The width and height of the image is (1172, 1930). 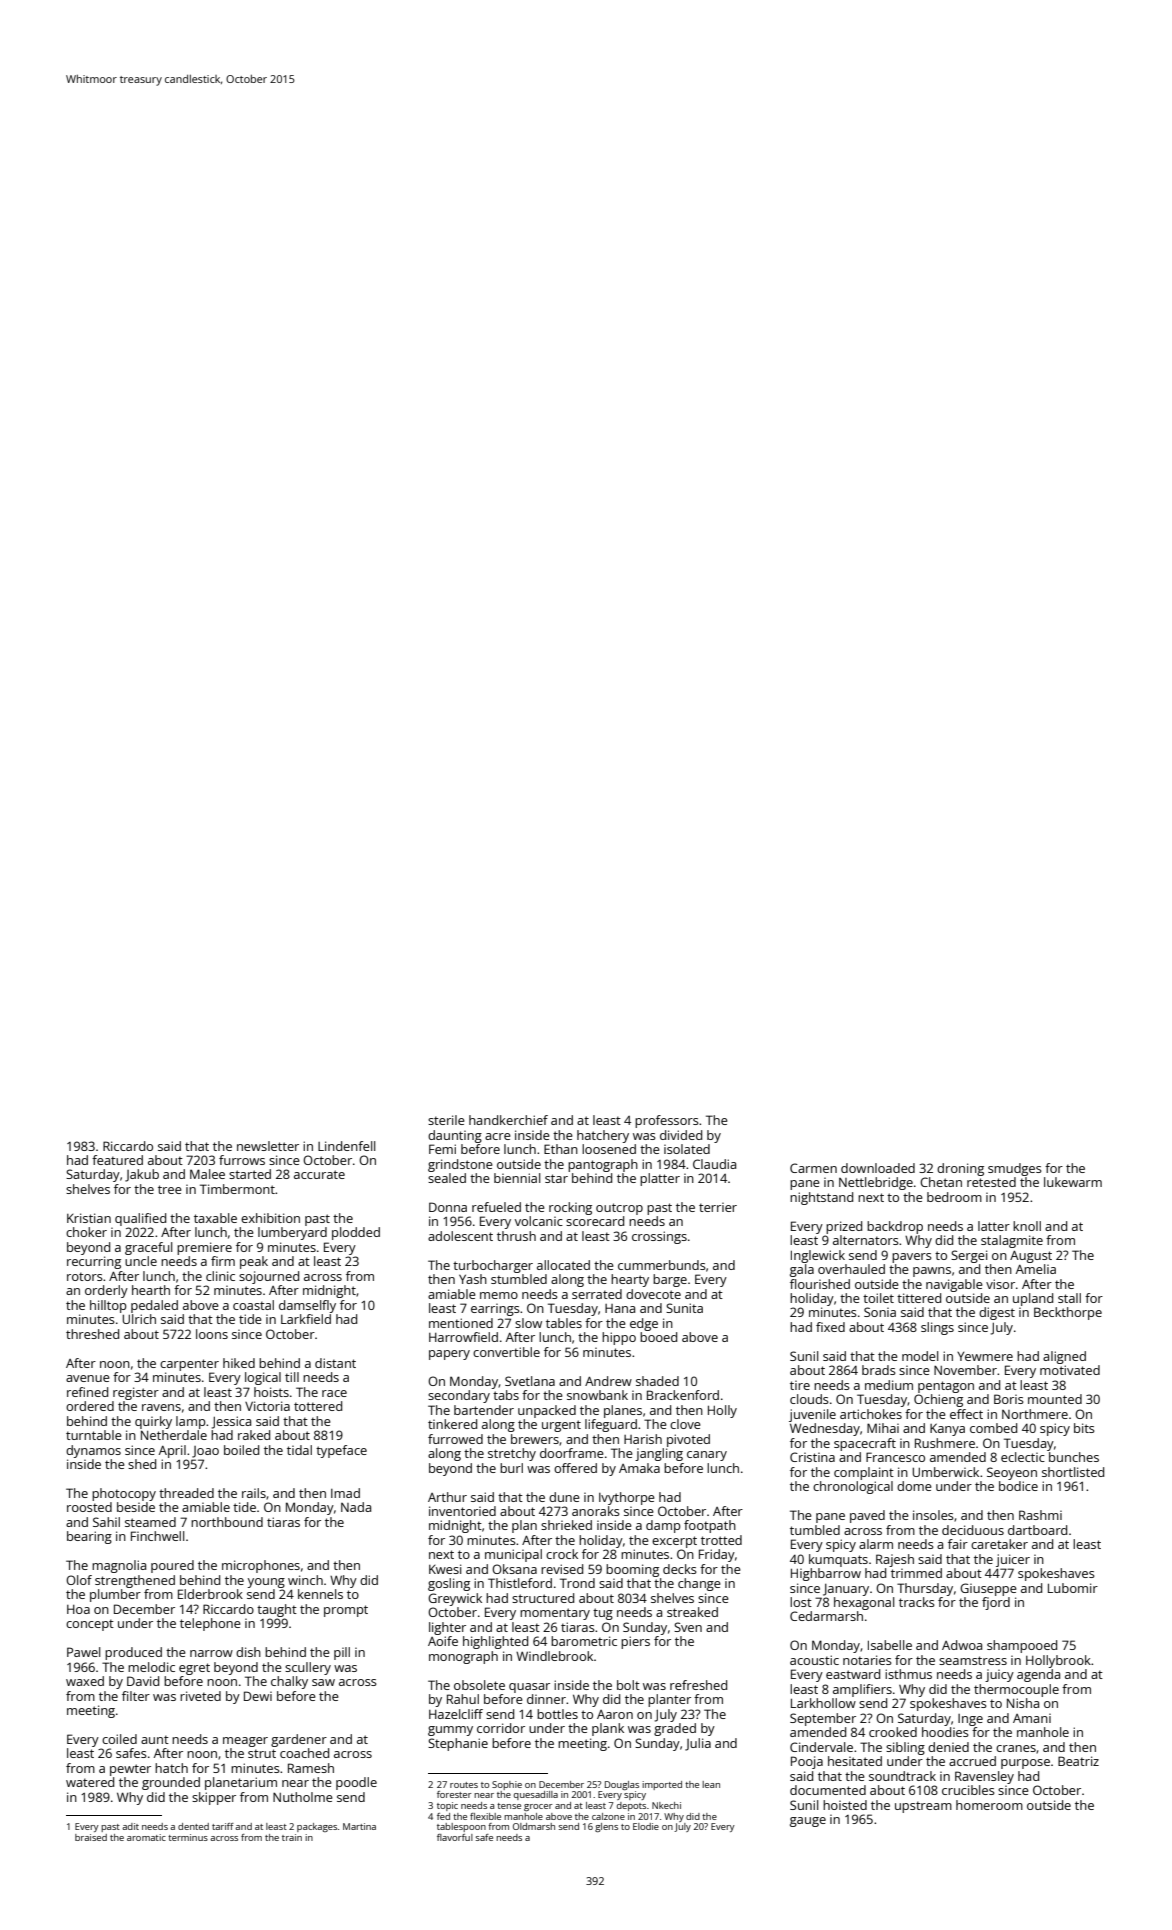 What do you see at coordinates (631, 1806) in the image?
I see `depots` at bounding box center [631, 1806].
